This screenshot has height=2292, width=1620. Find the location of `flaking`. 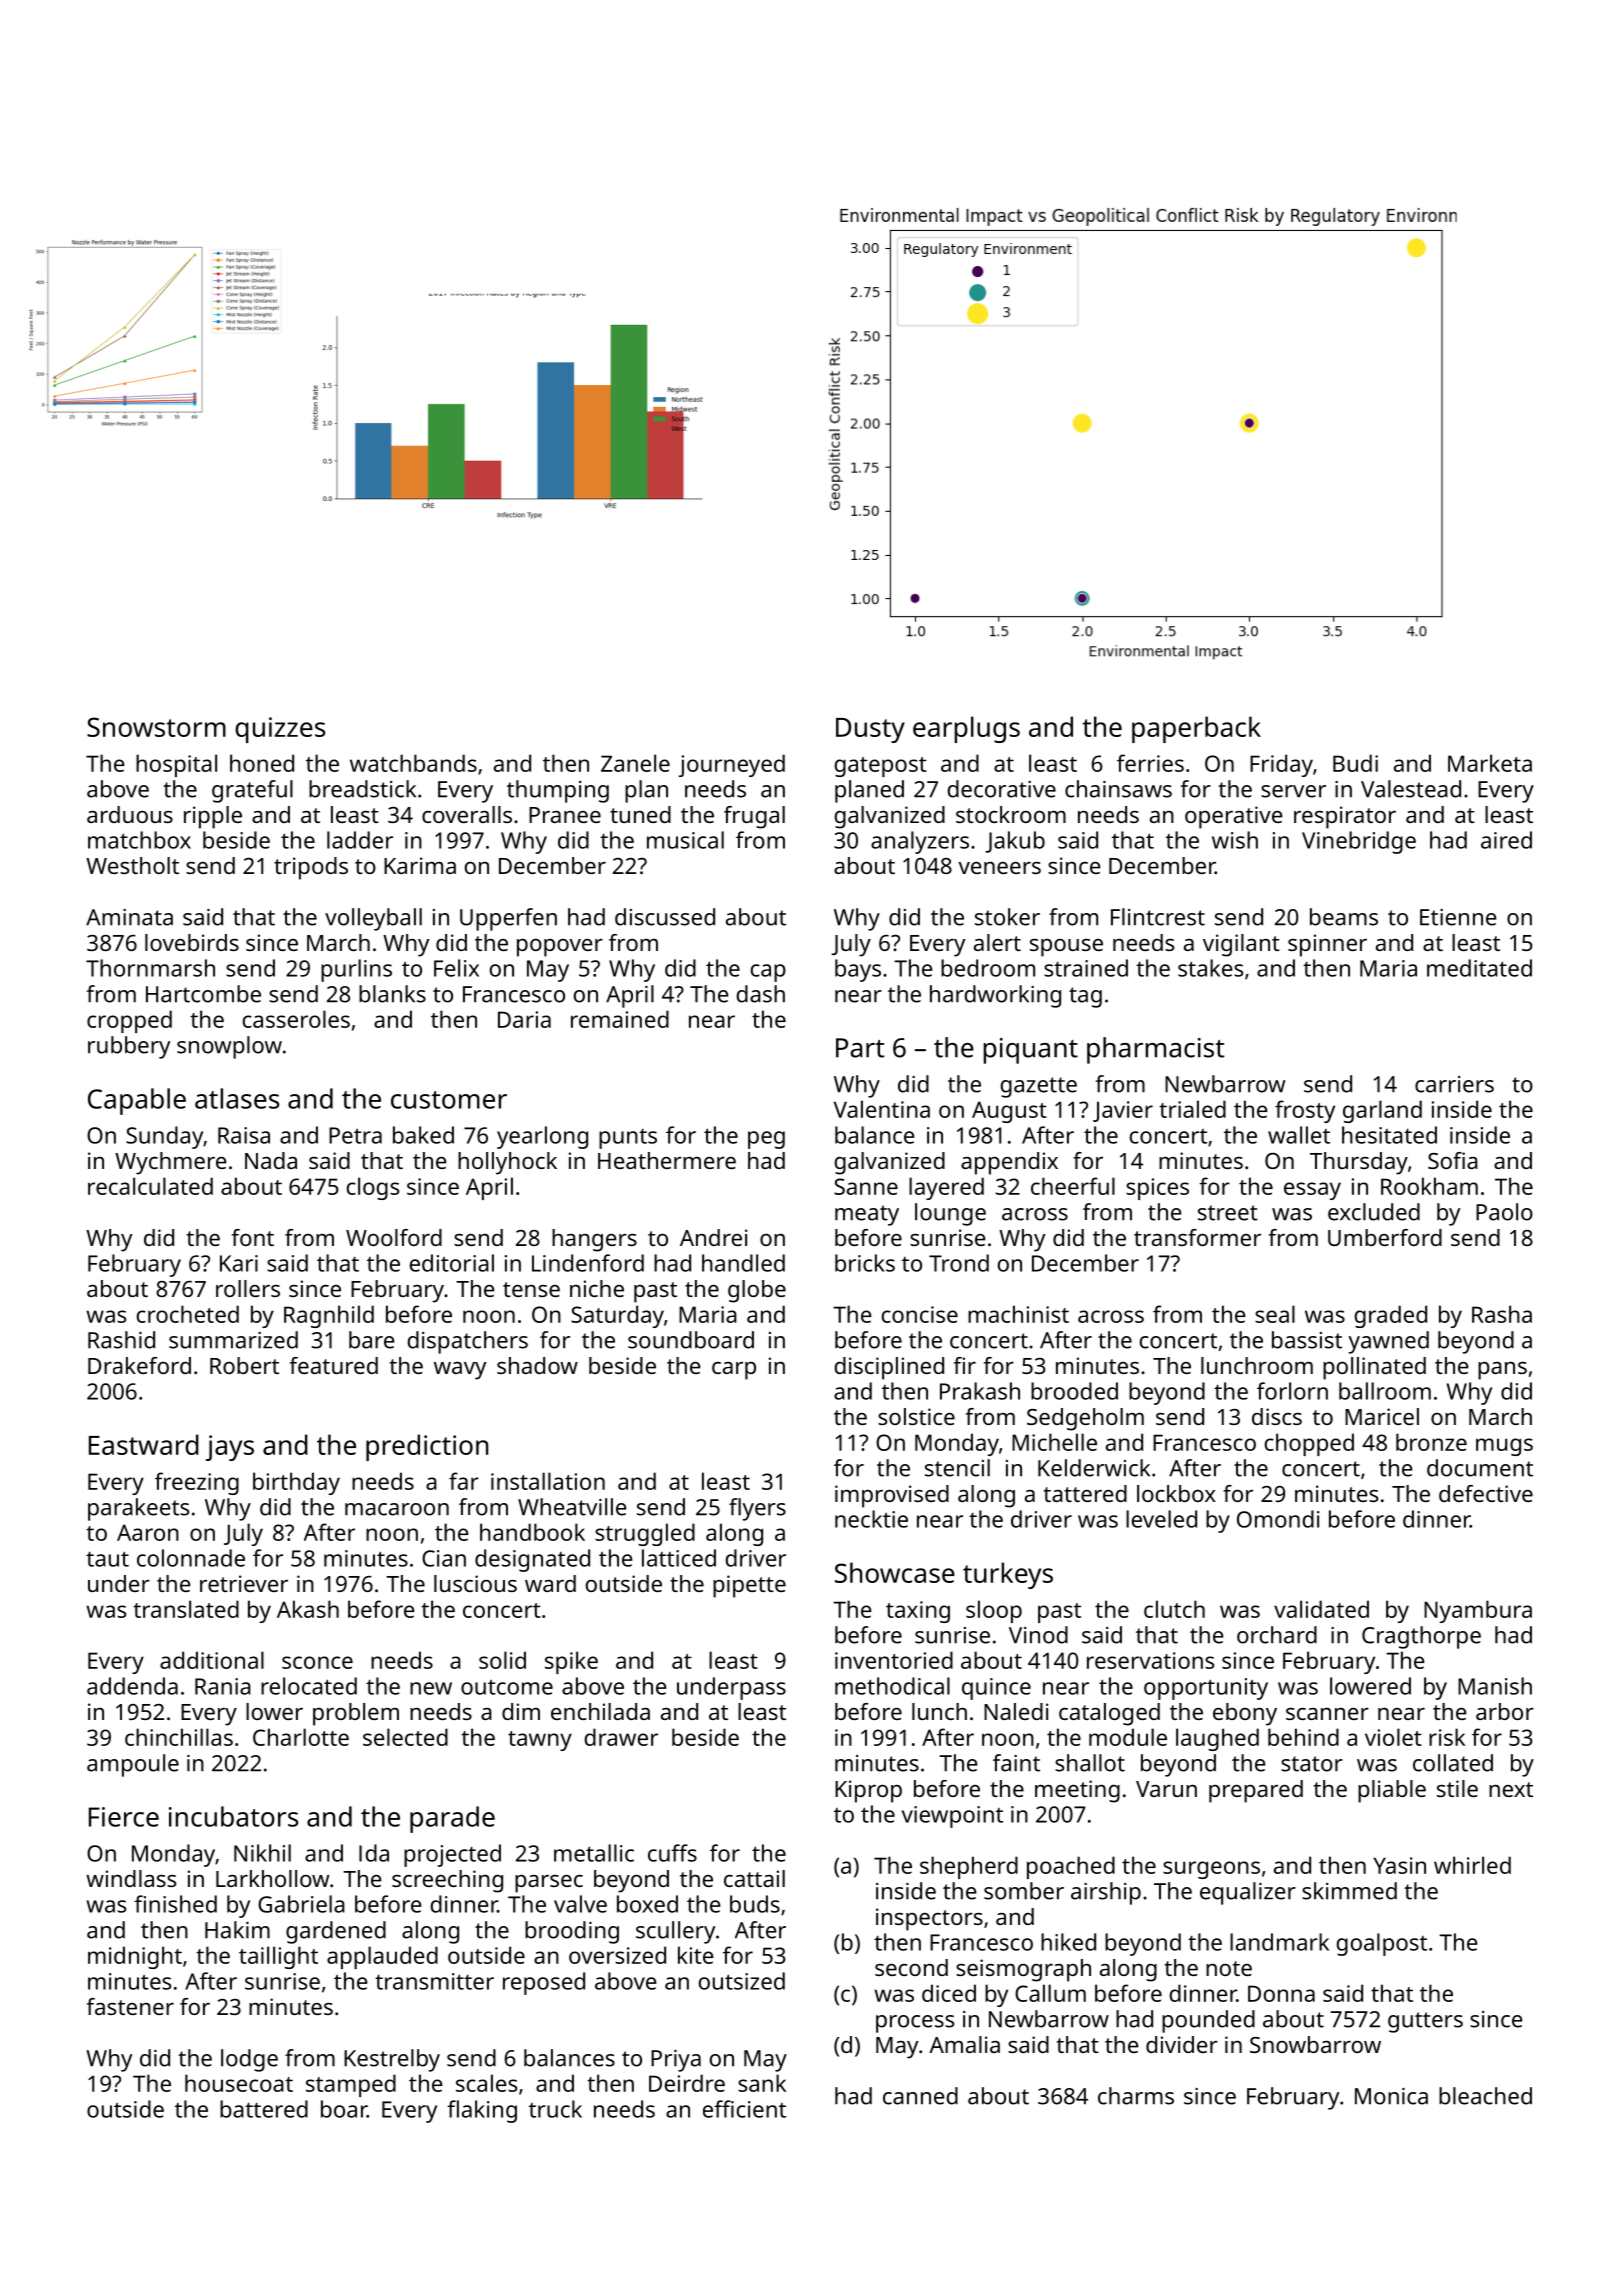

flaking is located at coordinates (482, 2111).
